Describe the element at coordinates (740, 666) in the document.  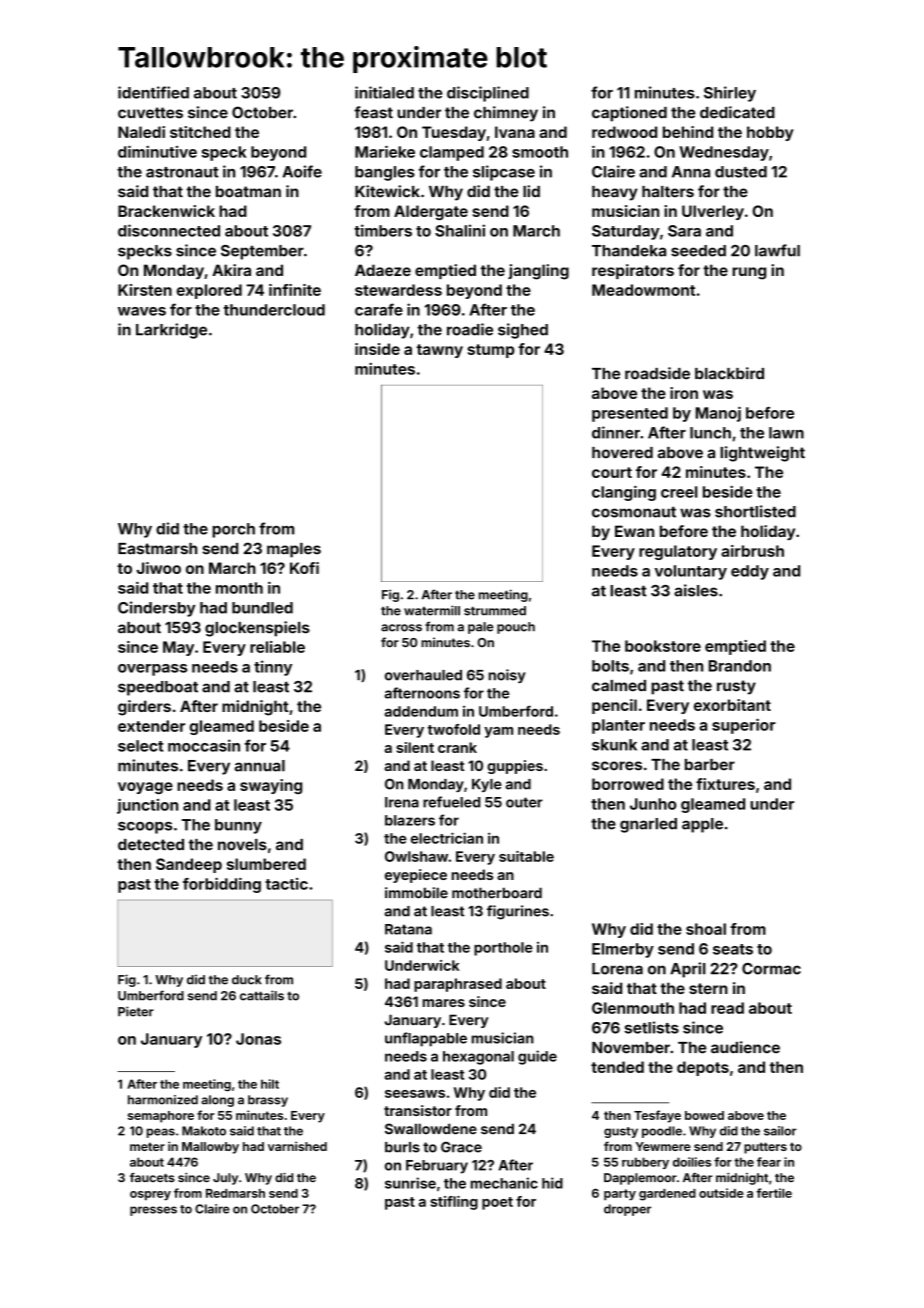
I see `Brandon` at that location.
